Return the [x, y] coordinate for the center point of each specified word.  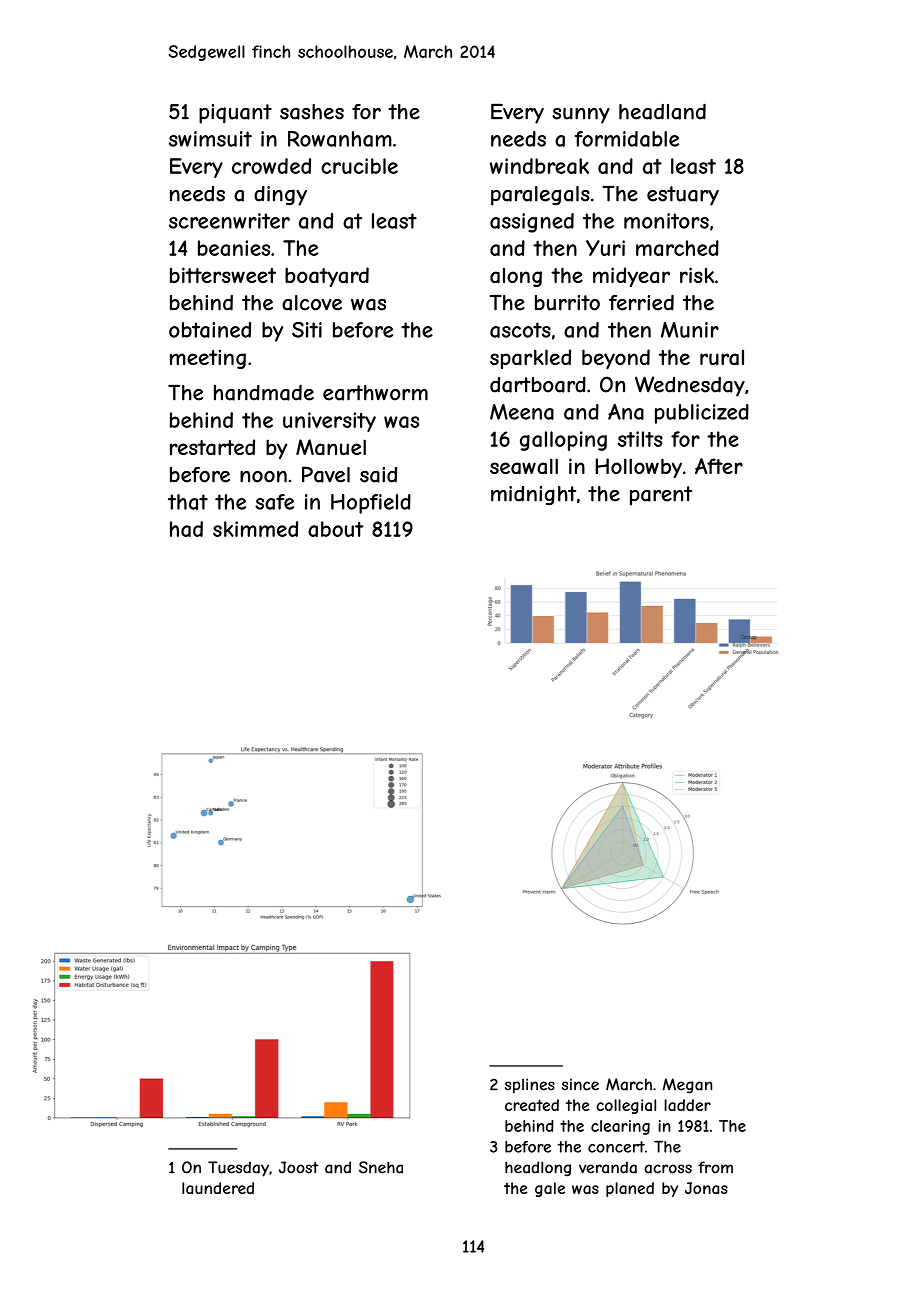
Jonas [706, 1188]
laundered [218, 1188]
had [186, 529]
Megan [687, 1086]
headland [662, 111]
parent [661, 496]
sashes [312, 112]
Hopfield [371, 504]
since [580, 1084]
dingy [280, 196]
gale [550, 1189]
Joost [299, 1167]
